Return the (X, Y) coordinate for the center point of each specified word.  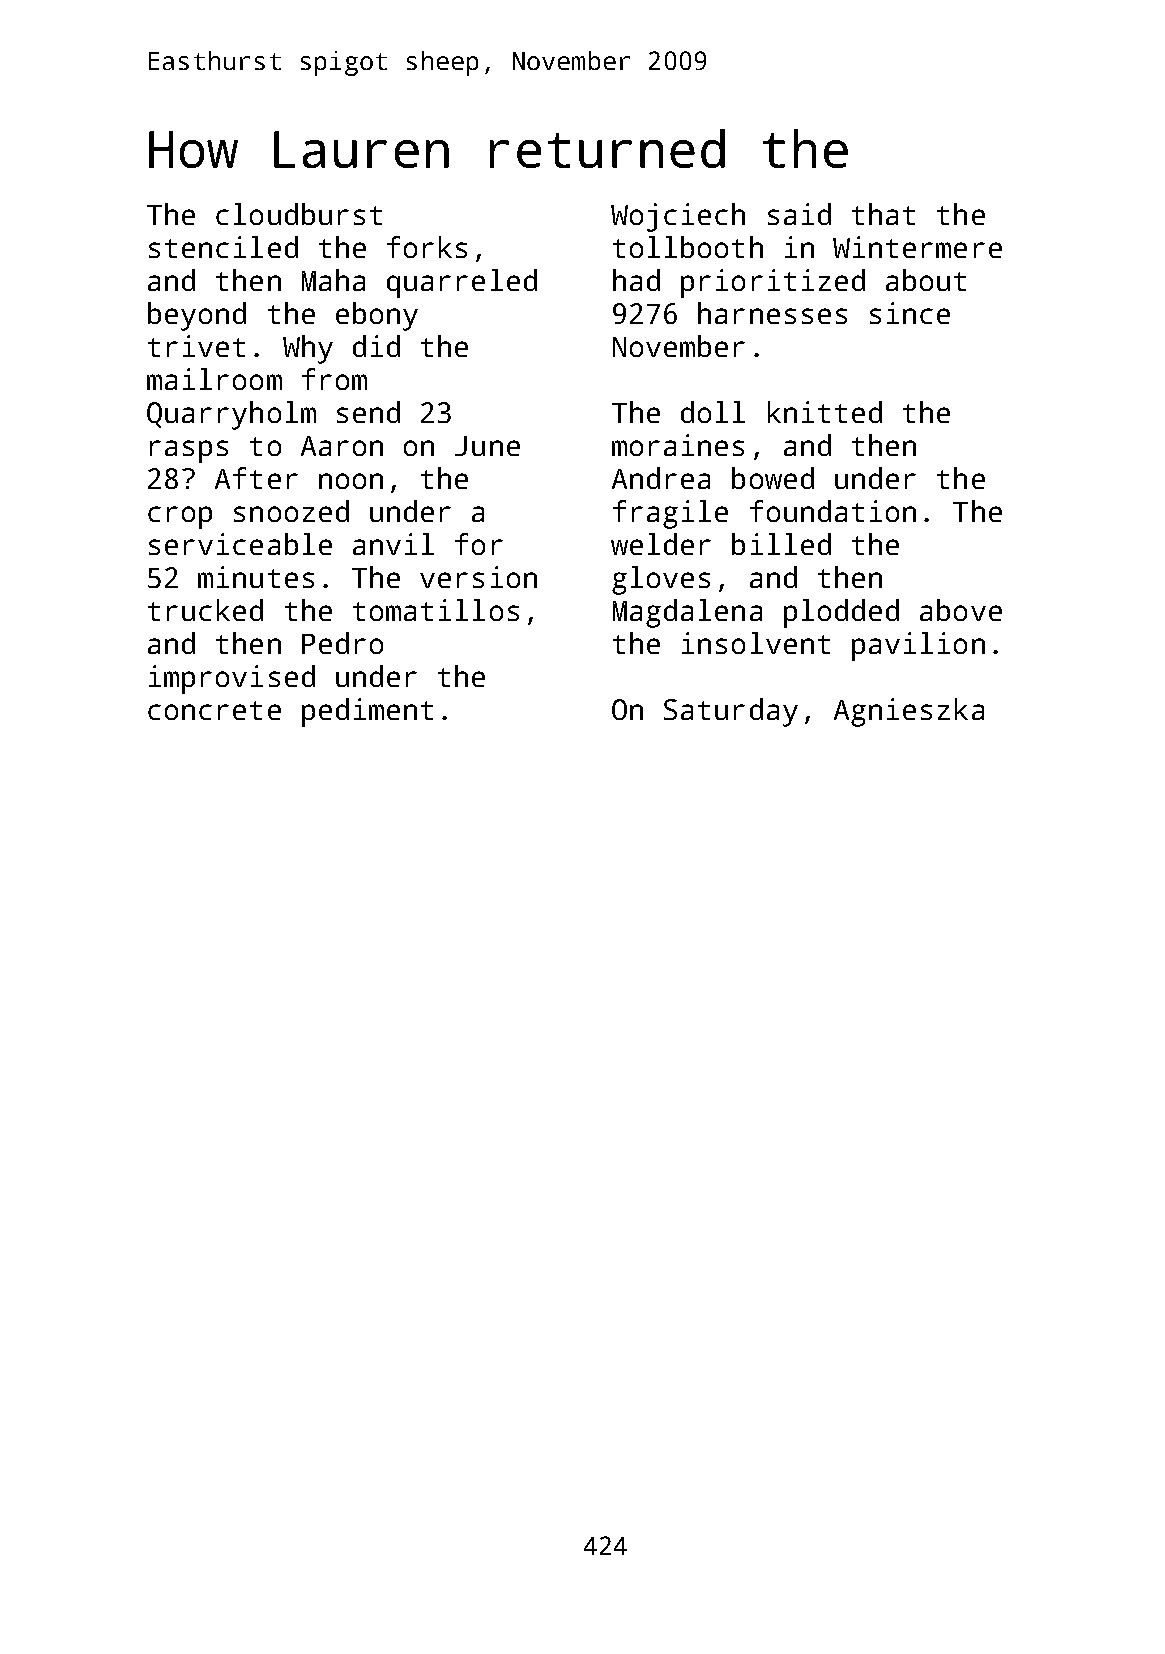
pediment (367, 712)
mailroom (214, 379)
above (961, 610)
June (487, 446)
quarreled (462, 283)
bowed (773, 478)
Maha (333, 280)
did (376, 346)
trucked (205, 610)
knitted (825, 412)
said (799, 214)
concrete (214, 710)
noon (351, 481)
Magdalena (687, 613)
